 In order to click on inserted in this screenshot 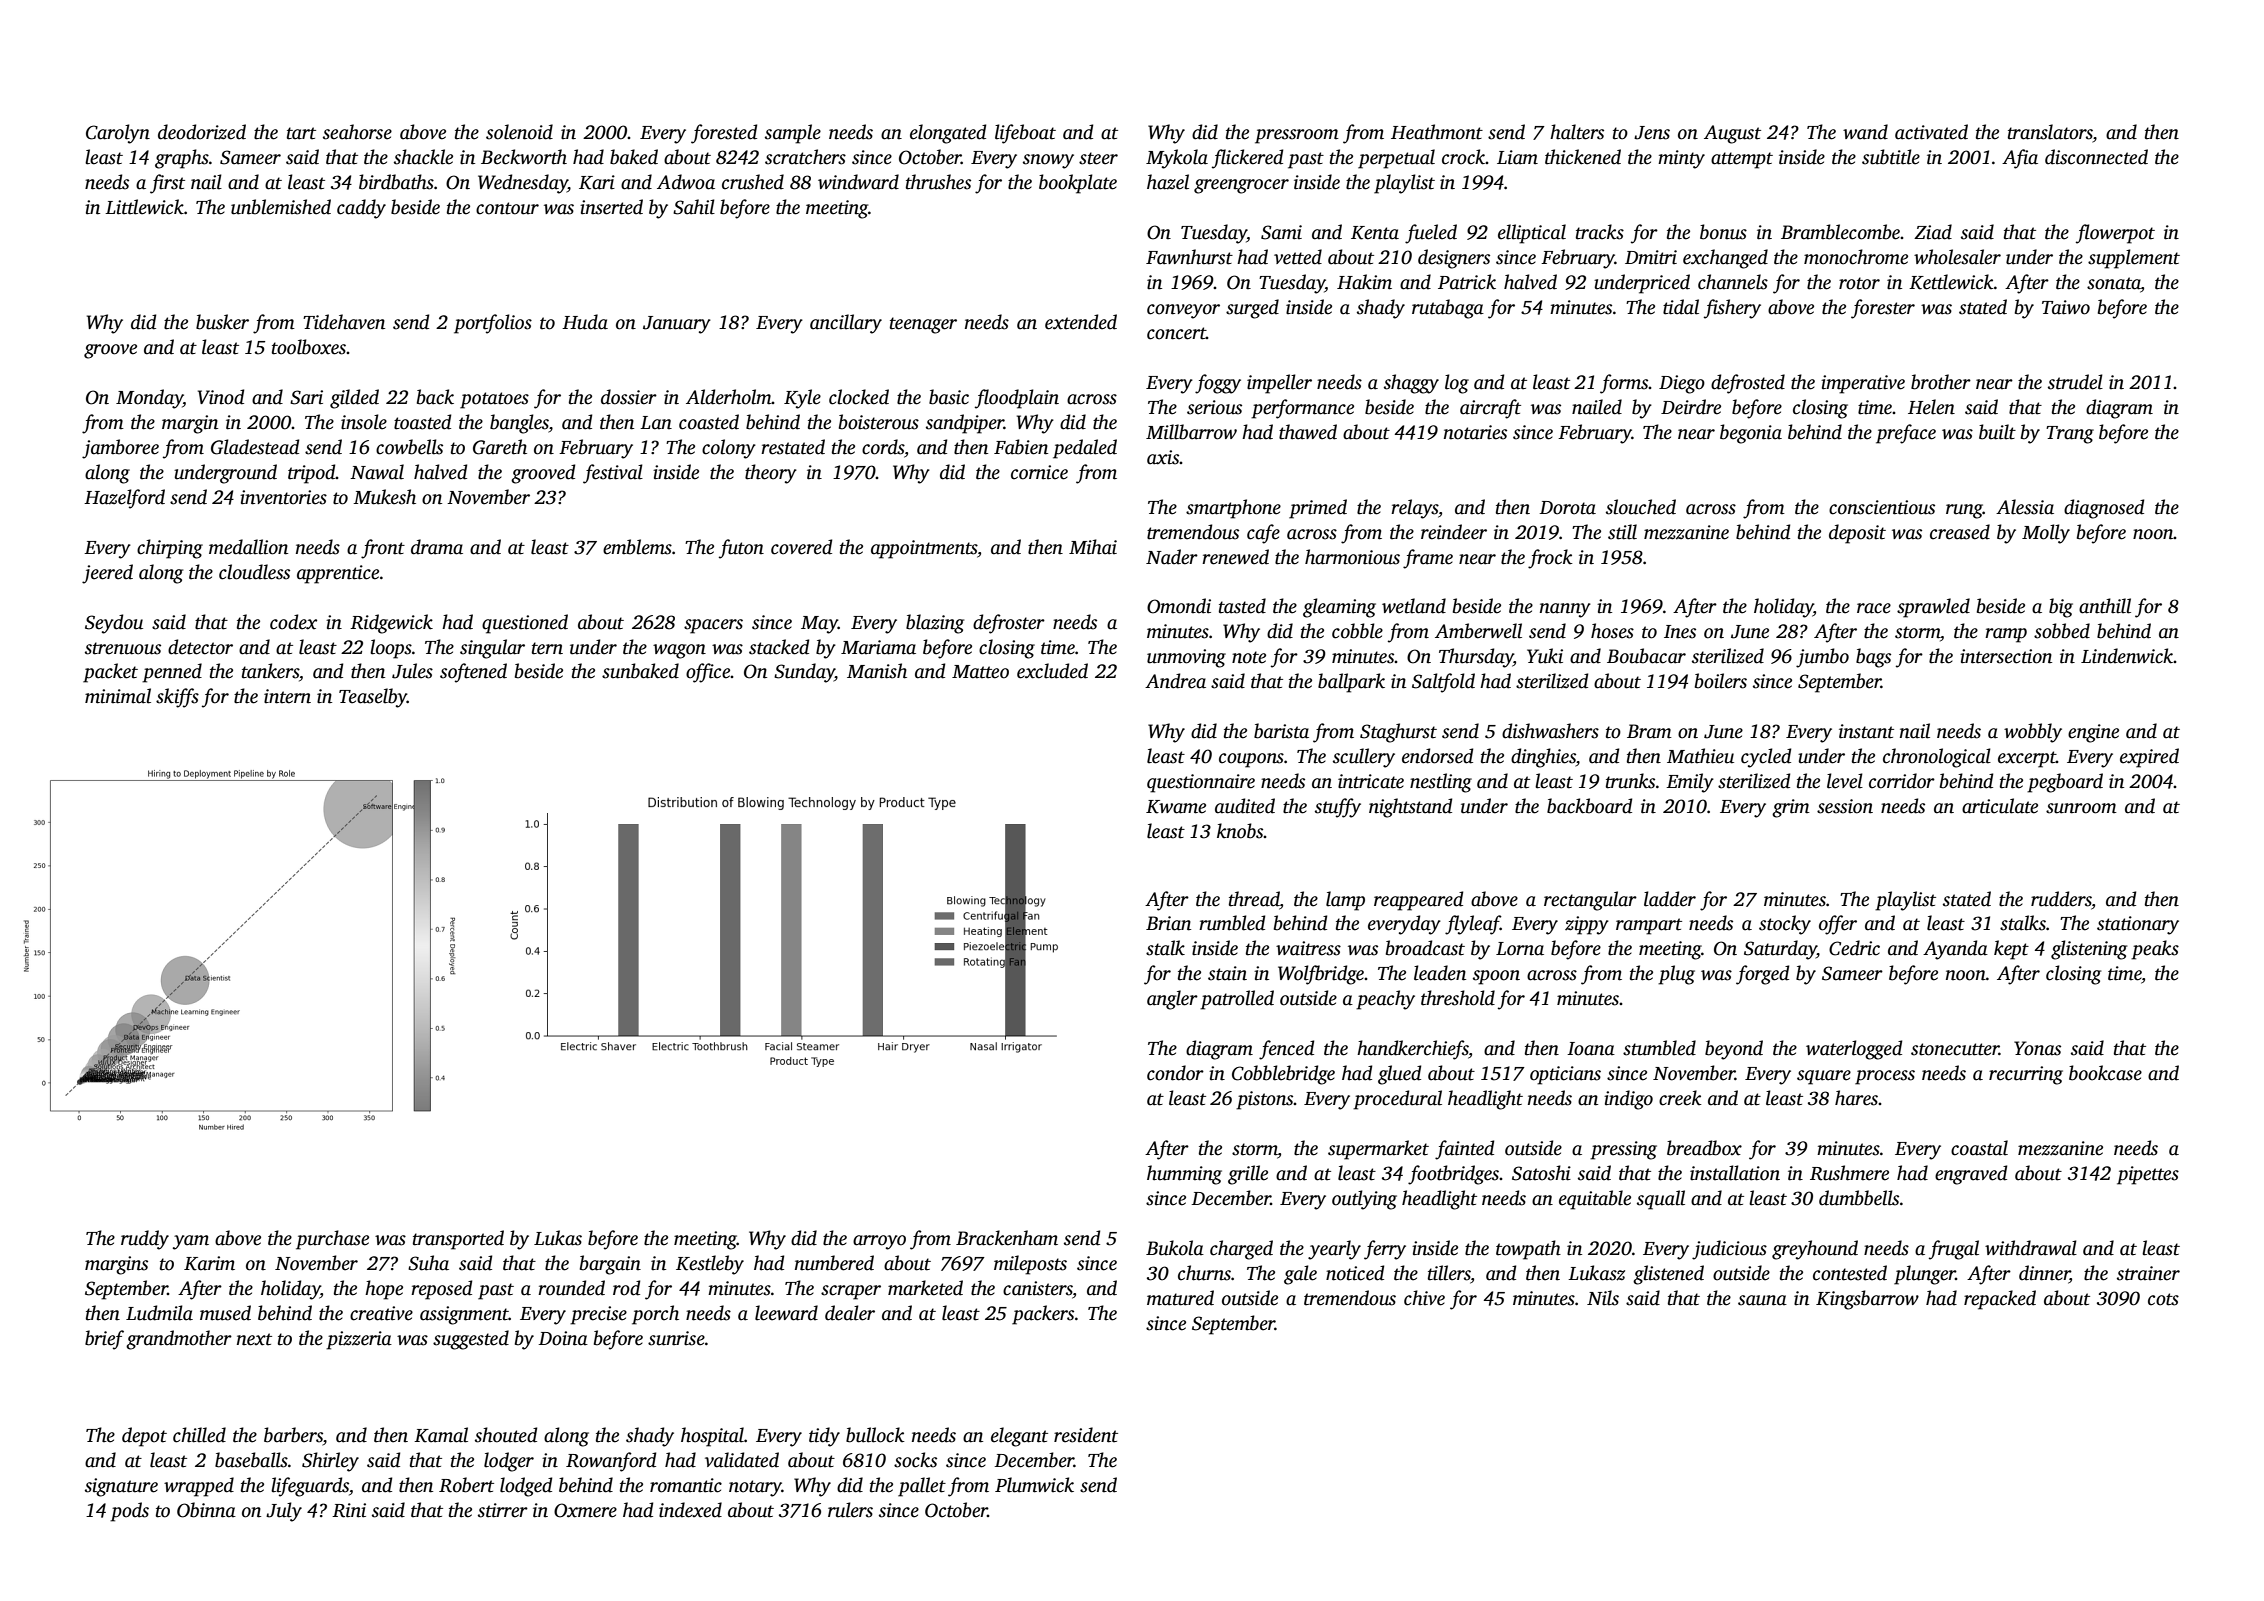, I will do `click(611, 207)`.
